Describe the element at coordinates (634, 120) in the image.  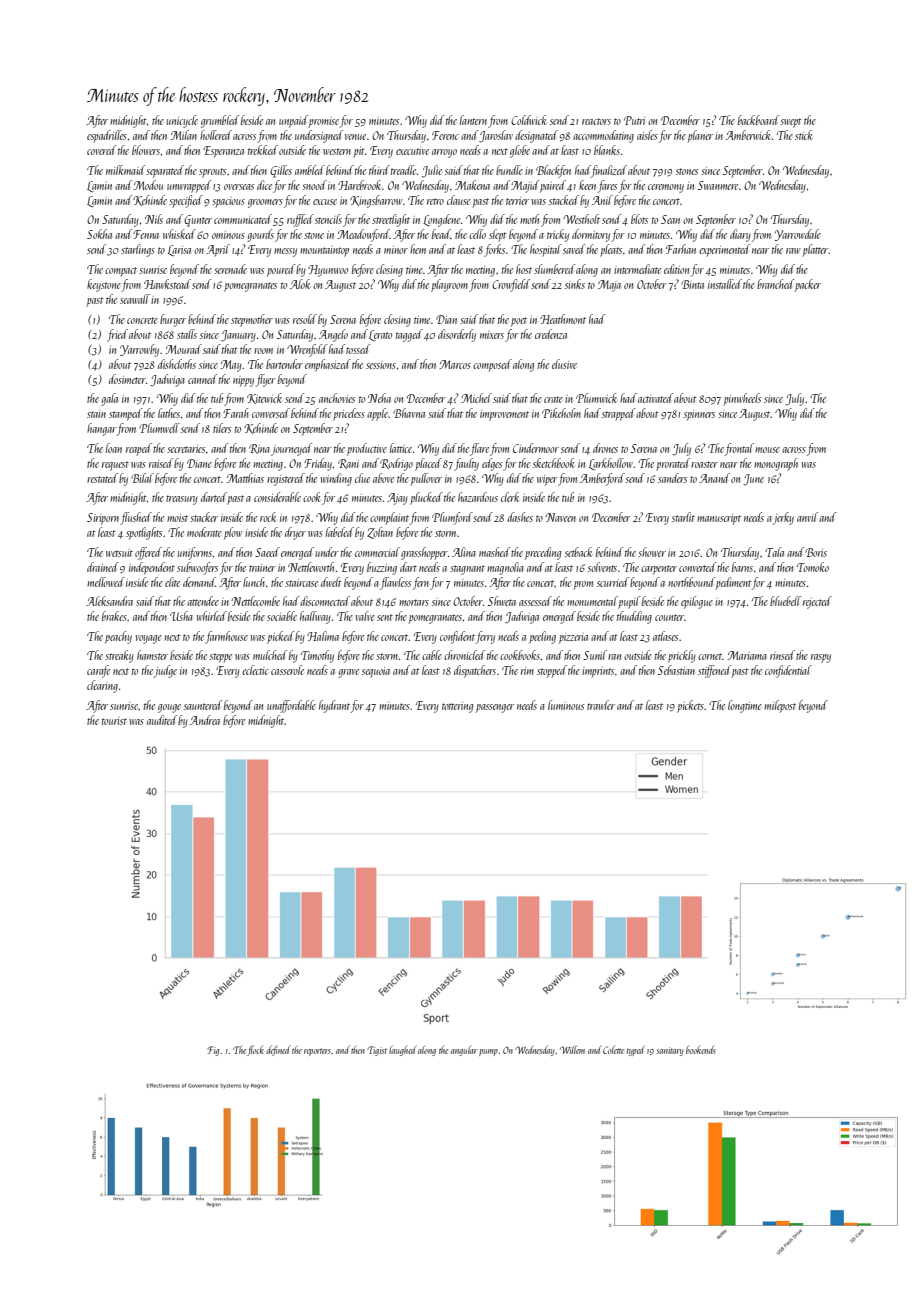
I see `Putri` at that location.
